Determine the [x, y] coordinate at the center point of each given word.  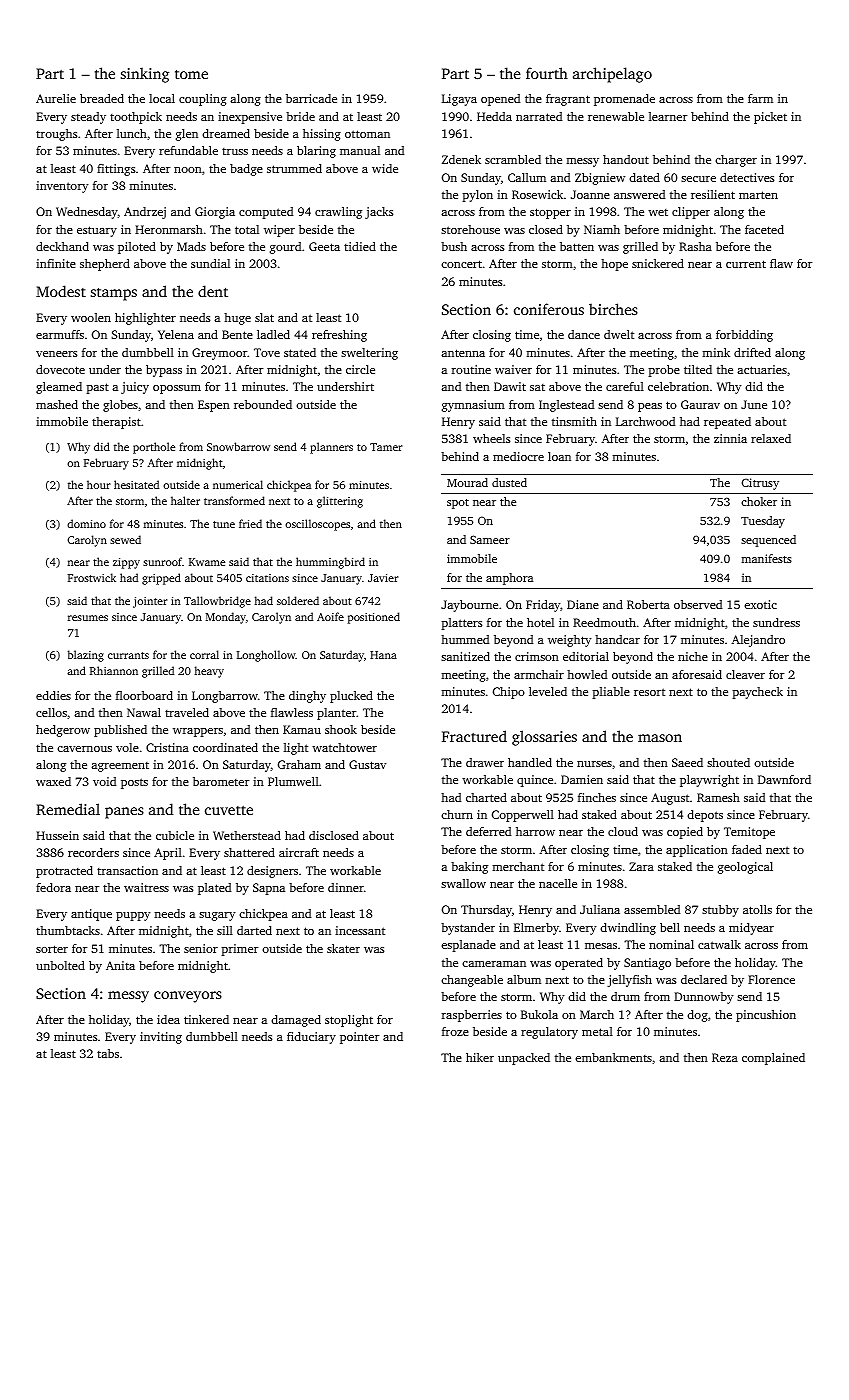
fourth [547, 73]
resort [649, 692]
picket [770, 118]
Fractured [474, 736]
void [104, 781]
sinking [145, 75]
